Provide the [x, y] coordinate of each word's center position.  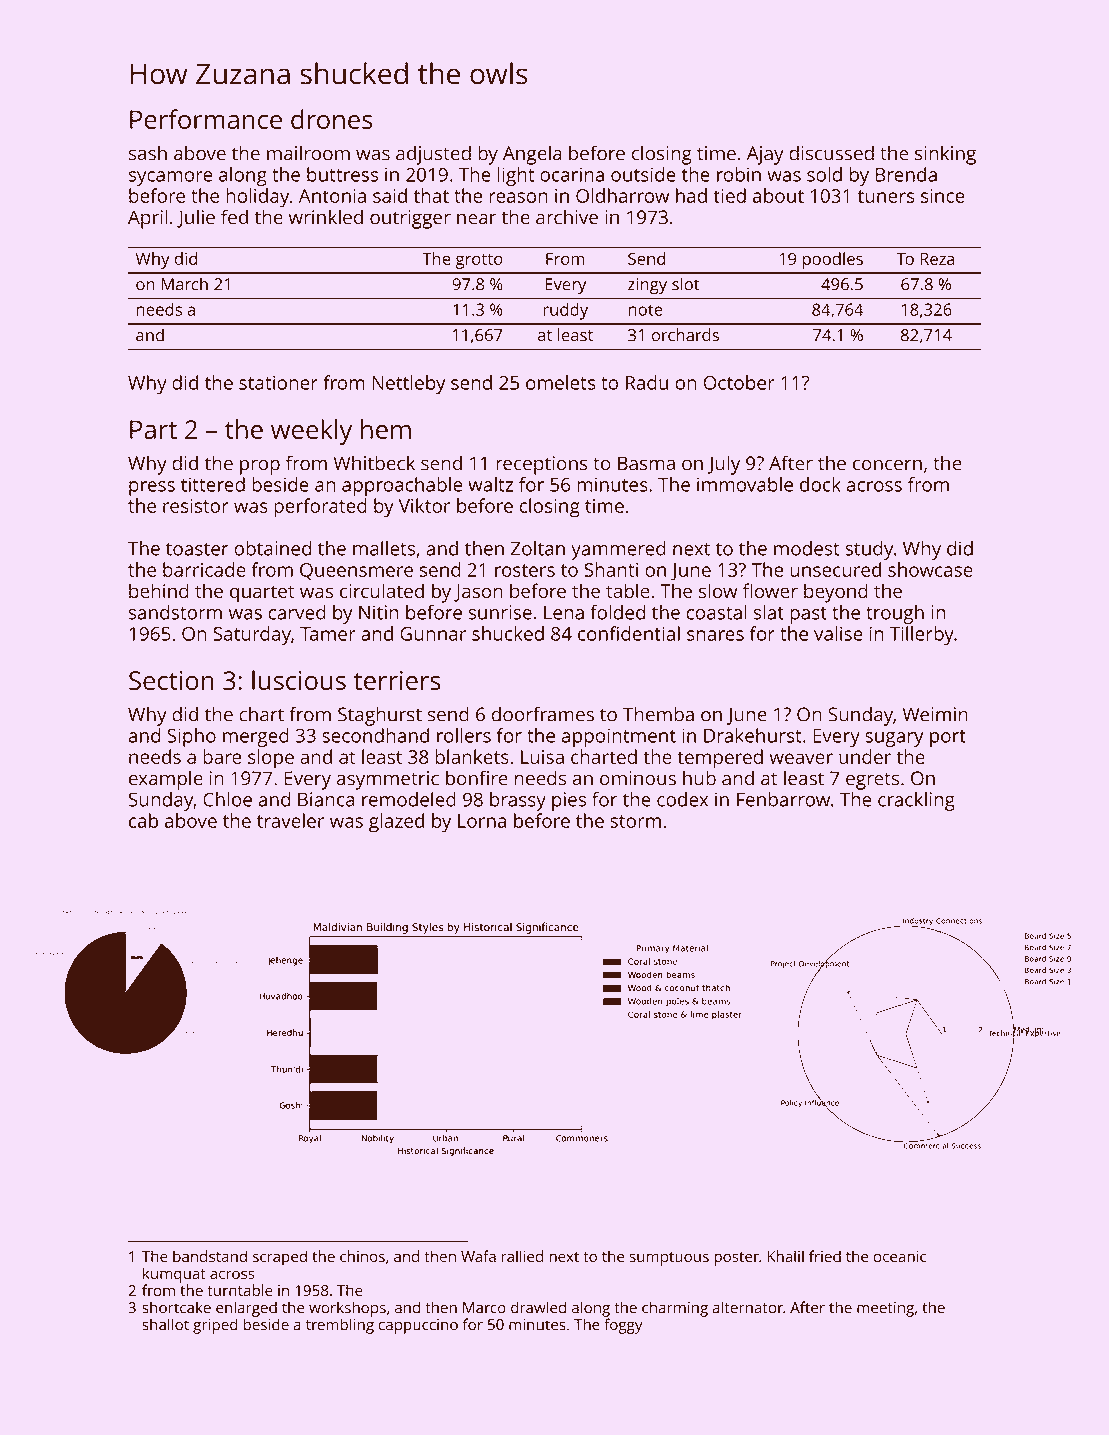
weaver [801, 758]
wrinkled [325, 217]
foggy [623, 1326]
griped [215, 1326]
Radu [647, 382]
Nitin [379, 612]
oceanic [899, 1256]
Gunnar [433, 634]
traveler [291, 820]
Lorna [482, 821]
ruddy [565, 311]
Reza [937, 259]
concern [887, 465]
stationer [278, 382]
